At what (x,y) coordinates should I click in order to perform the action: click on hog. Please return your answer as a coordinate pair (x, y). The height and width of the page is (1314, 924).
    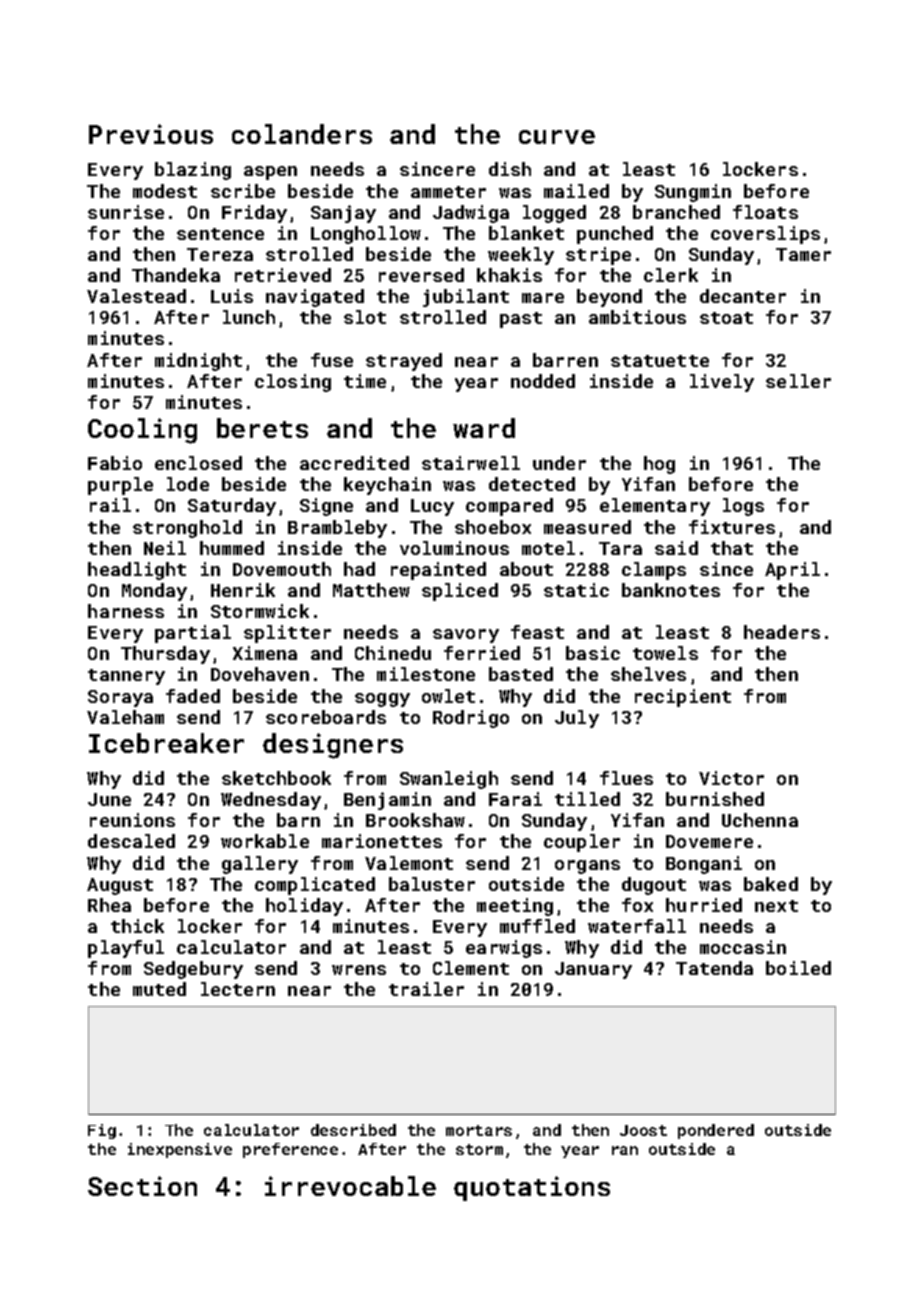
    Looking at the image, I should click on (659, 465).
